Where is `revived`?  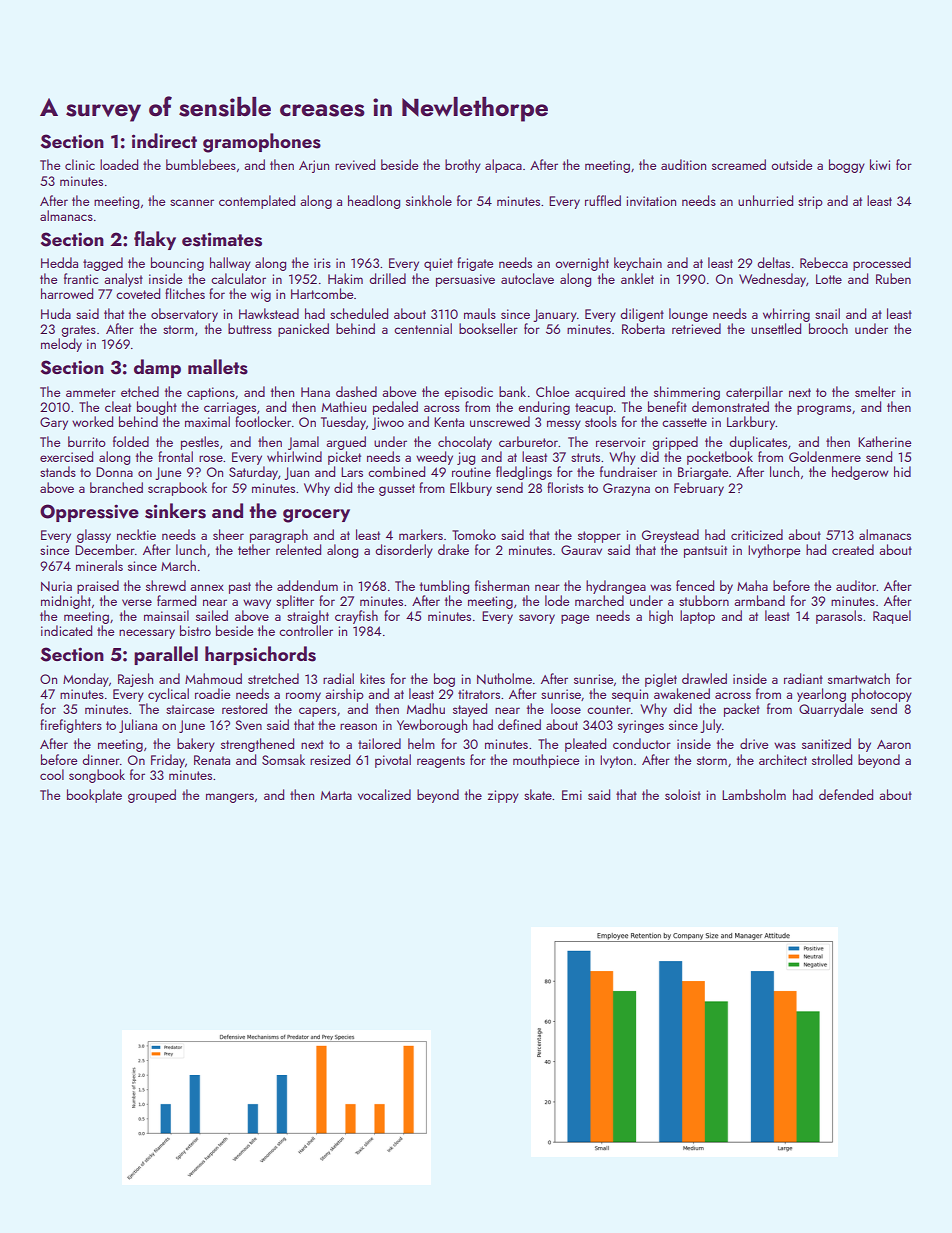 revived is located at coordinates (355, 164).
